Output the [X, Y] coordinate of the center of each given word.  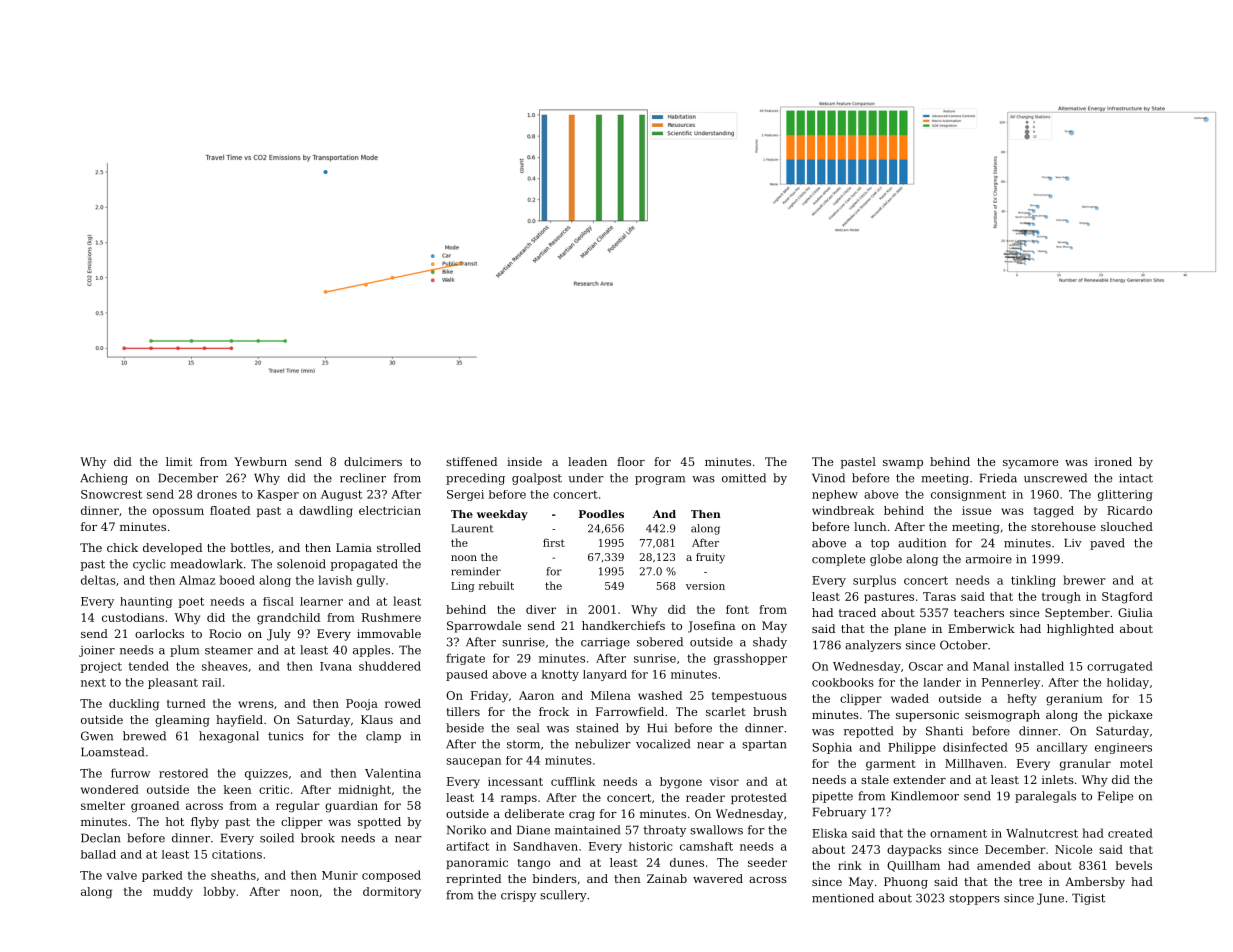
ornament [958, 833]
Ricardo [1129, 510]
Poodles [601, 514]
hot [175, 821]
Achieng [104, 479]
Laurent [472, 528]
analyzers [873, 646]
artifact [467, 846]
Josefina [711, 627]
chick [122, 547]
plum [184, 651]
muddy [173, 893]
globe [886, 560]
